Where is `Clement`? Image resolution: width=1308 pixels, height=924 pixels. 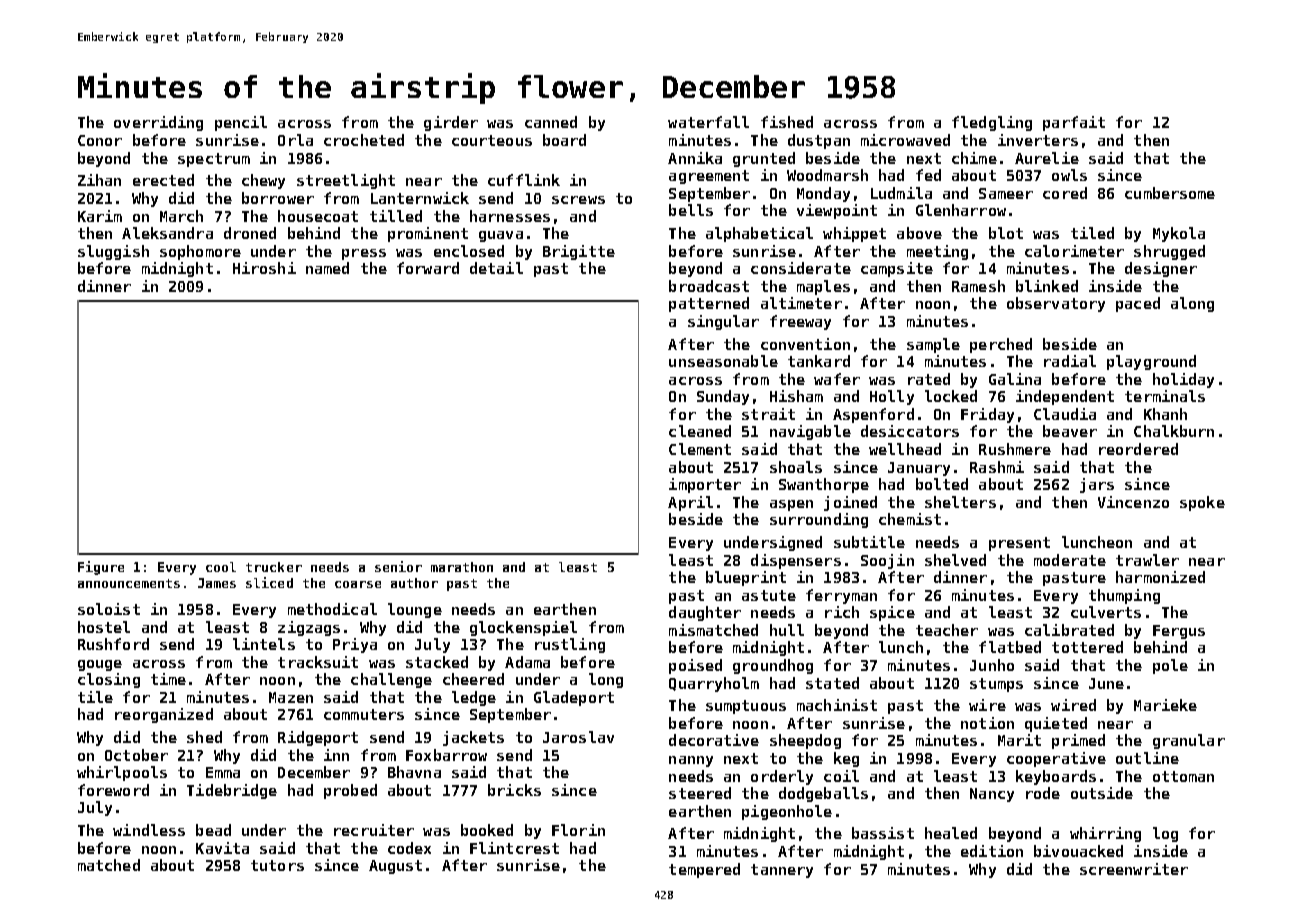 Clement is located at coordinates (700, 449).
